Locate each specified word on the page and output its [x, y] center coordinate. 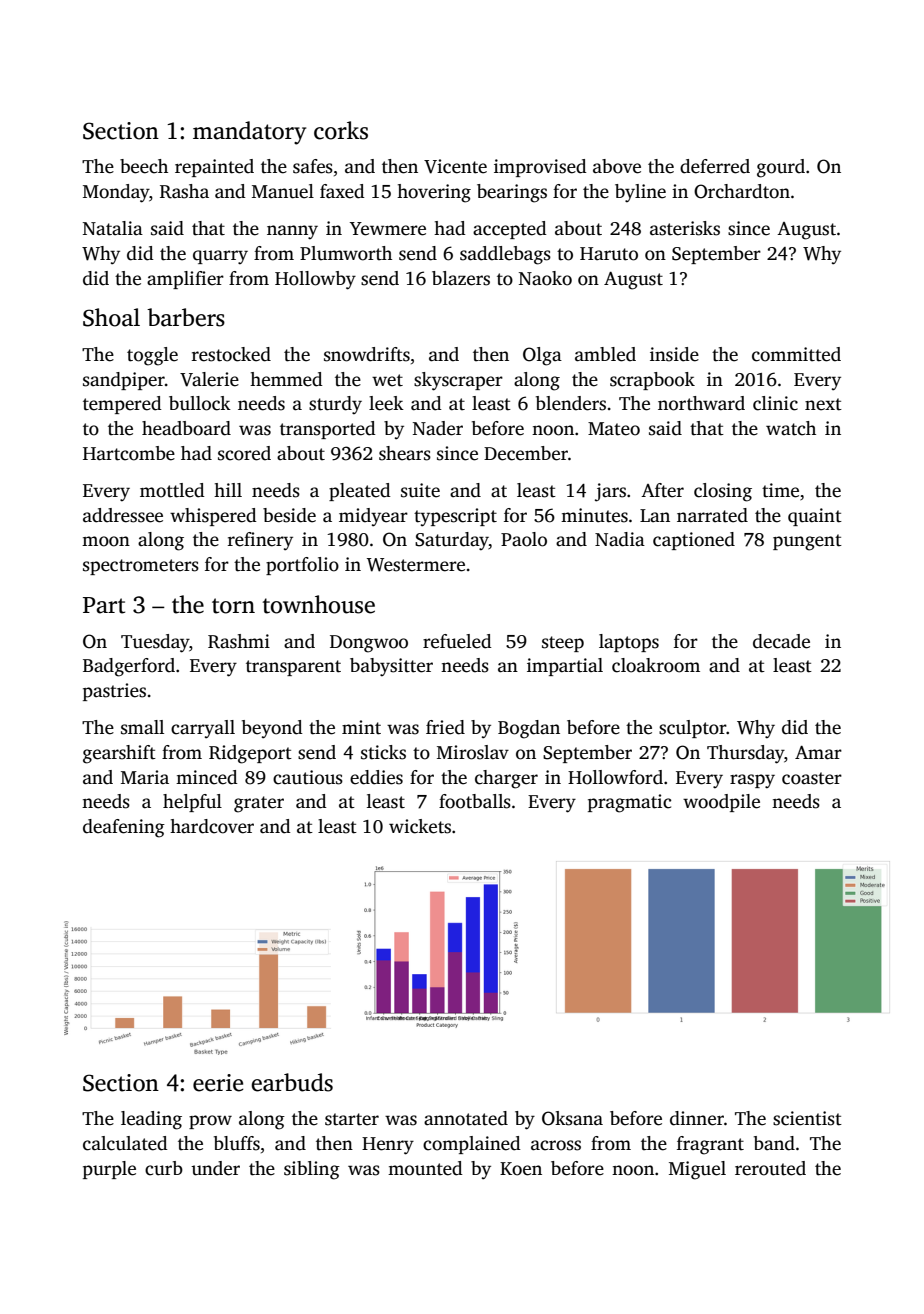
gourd [781, 168]
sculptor [693, 729]
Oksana [572, 1118]
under [215, 1168]
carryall [203, 729]
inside [674, 354]
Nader [438, 428]
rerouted [770, 1168]
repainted [214, 168]
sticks [383, 752]
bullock [200, 403]
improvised [540, 168]
